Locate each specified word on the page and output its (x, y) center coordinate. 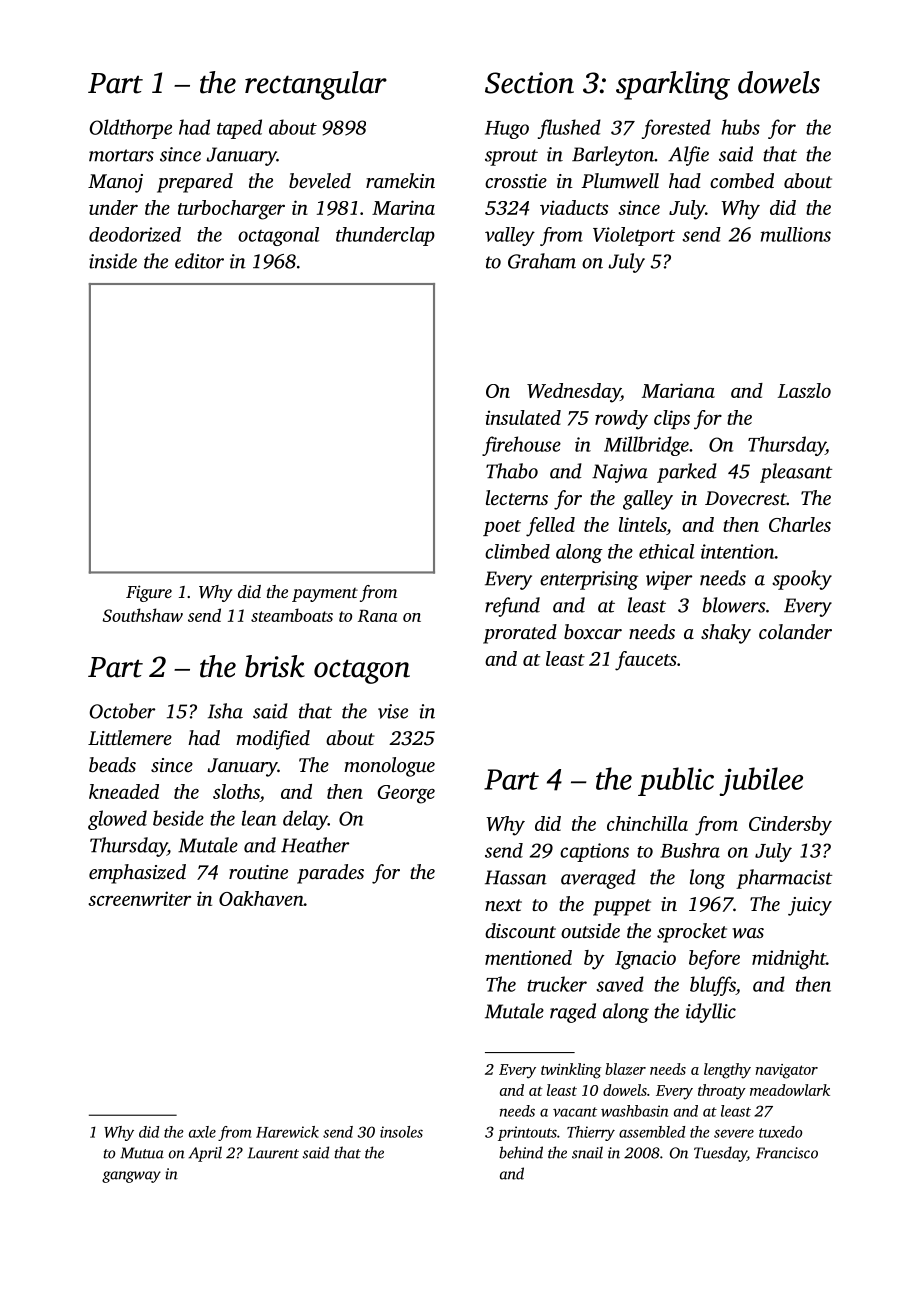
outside (590, 930)
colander (795, 631)
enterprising (589, 580)
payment (325, 595)
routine (258, 872)
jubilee (761, 781)
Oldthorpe (131, 129)
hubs (741, 127)
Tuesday (720, 1154)
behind (521, 1152)
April (205, 1154)
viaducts (574, 207)
